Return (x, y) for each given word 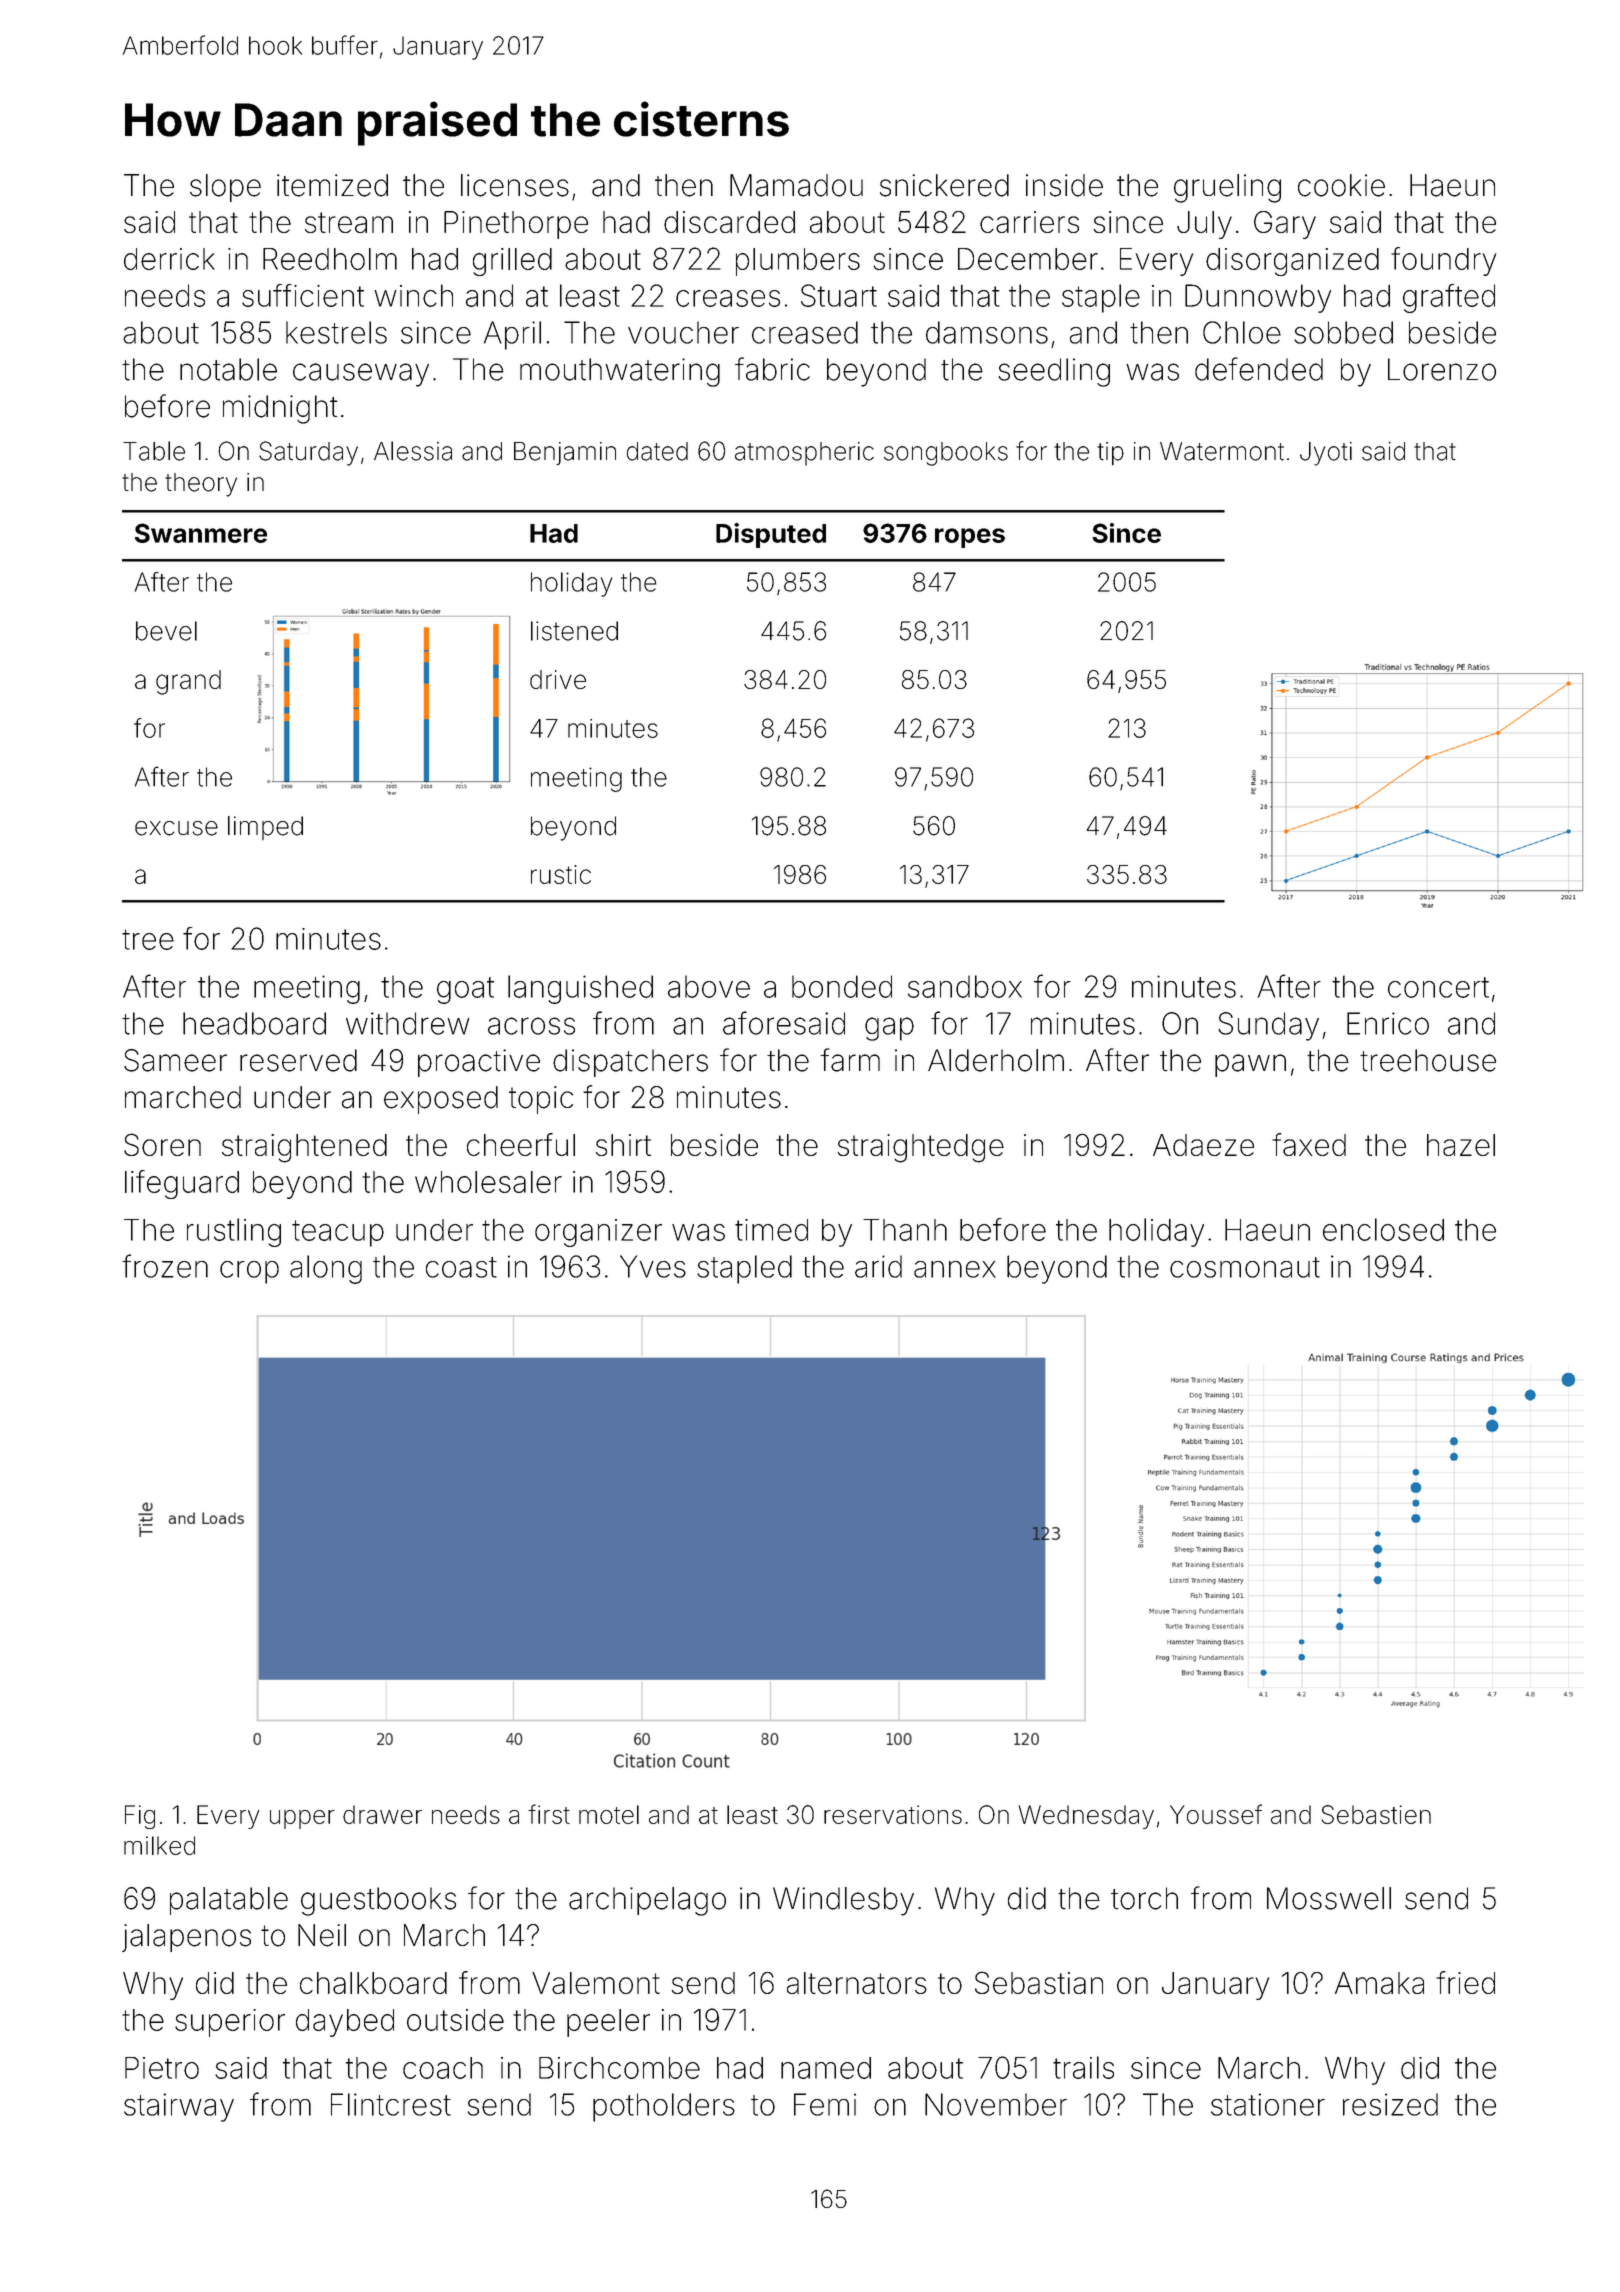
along (326, 1269)
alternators (857, 1983)
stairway (179, 2107)
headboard (254, 1023)
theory (201, 485)
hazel (1461, 1145)
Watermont (1222, 451)
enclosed (1383, 1229)
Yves (653, 1266)
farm (850, 1060)
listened (574, 631)
